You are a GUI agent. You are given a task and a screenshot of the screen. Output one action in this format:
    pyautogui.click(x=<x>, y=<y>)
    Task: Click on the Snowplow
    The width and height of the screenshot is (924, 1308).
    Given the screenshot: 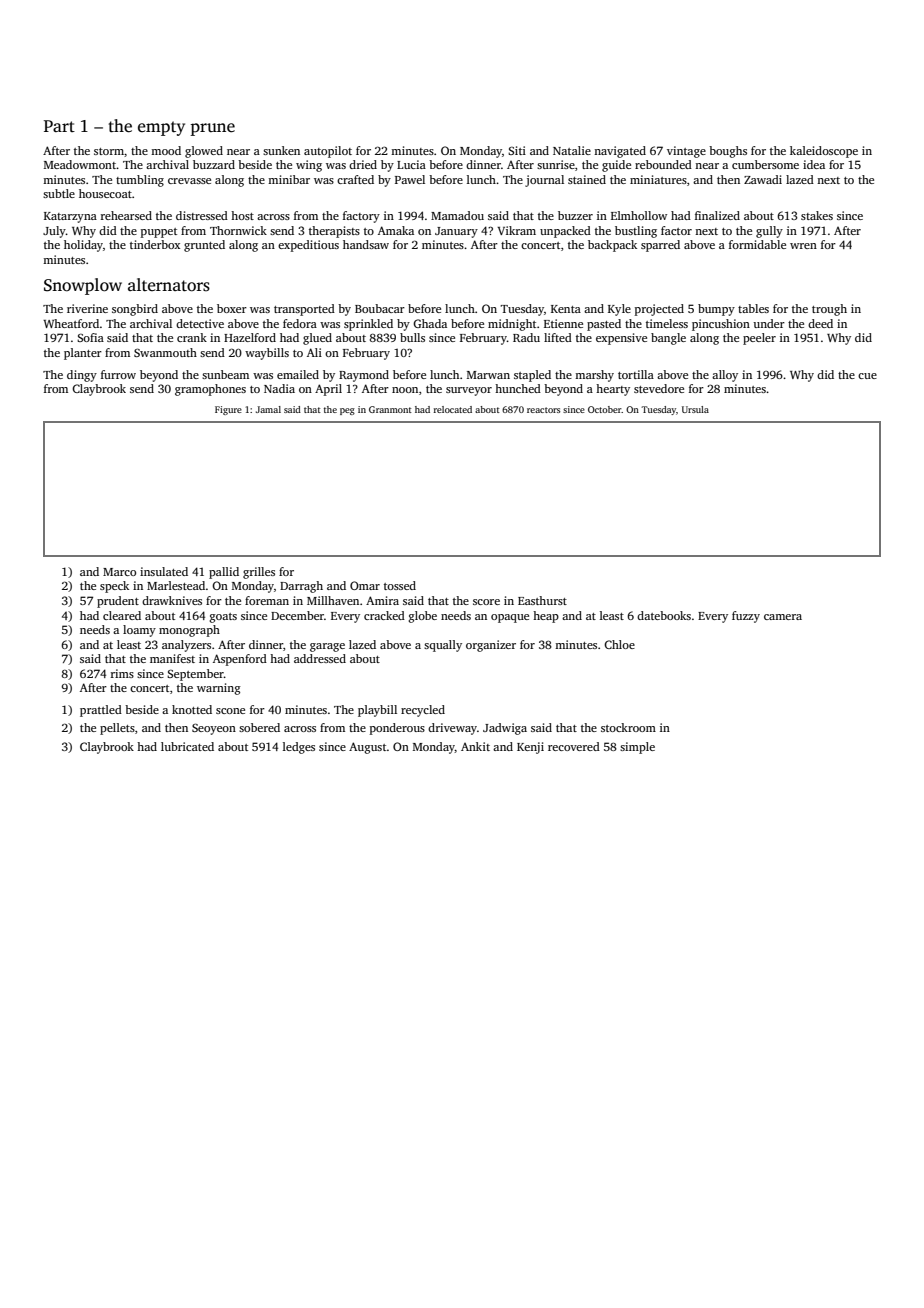 What is the action you would take?
    pyautogui.click(x=83, y=286)
